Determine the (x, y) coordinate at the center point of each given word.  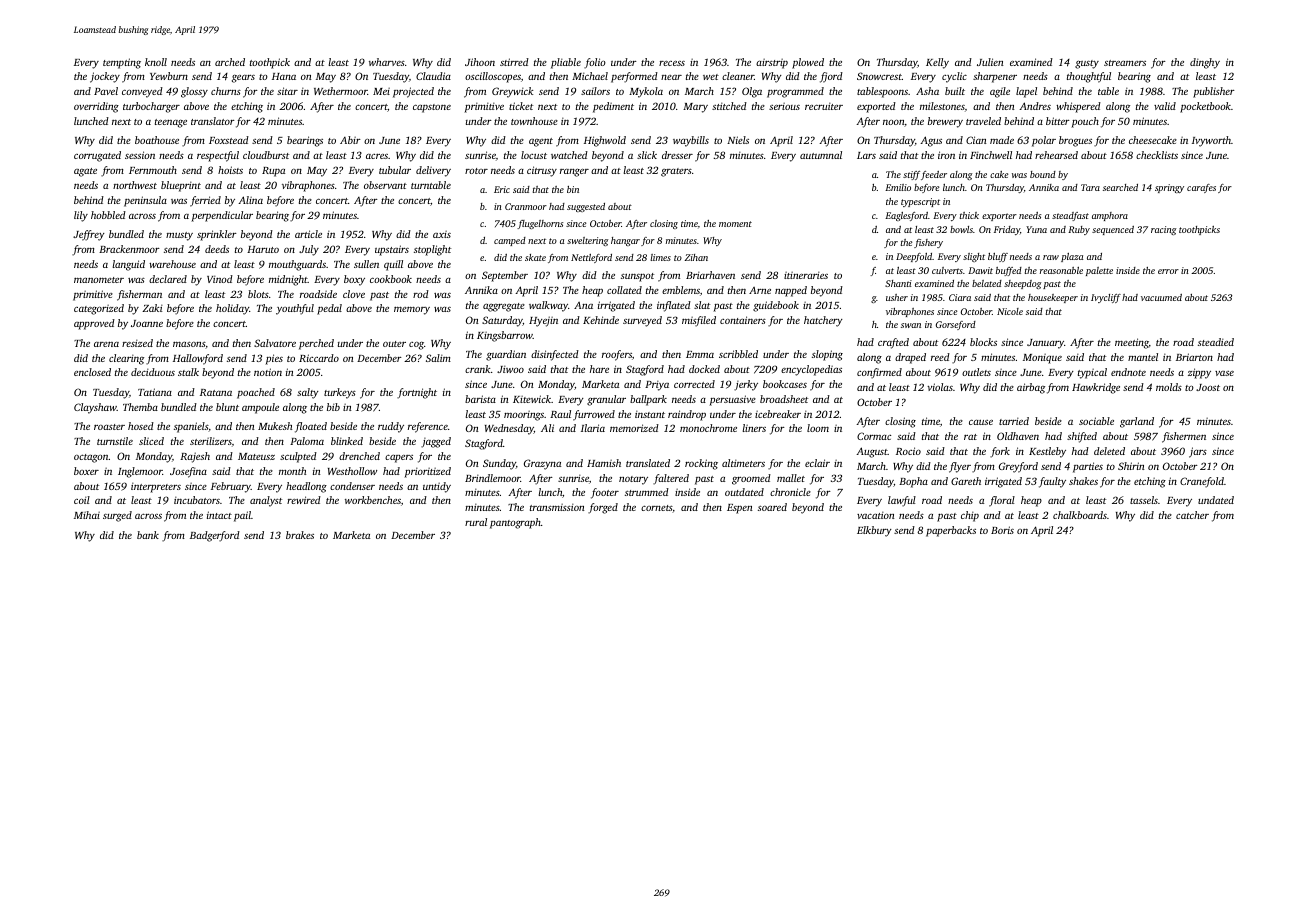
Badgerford (215, 536)
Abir (350, 140)
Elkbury (874, 531)
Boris (1002, 530)
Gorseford (956, 325)
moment (735, 224)
